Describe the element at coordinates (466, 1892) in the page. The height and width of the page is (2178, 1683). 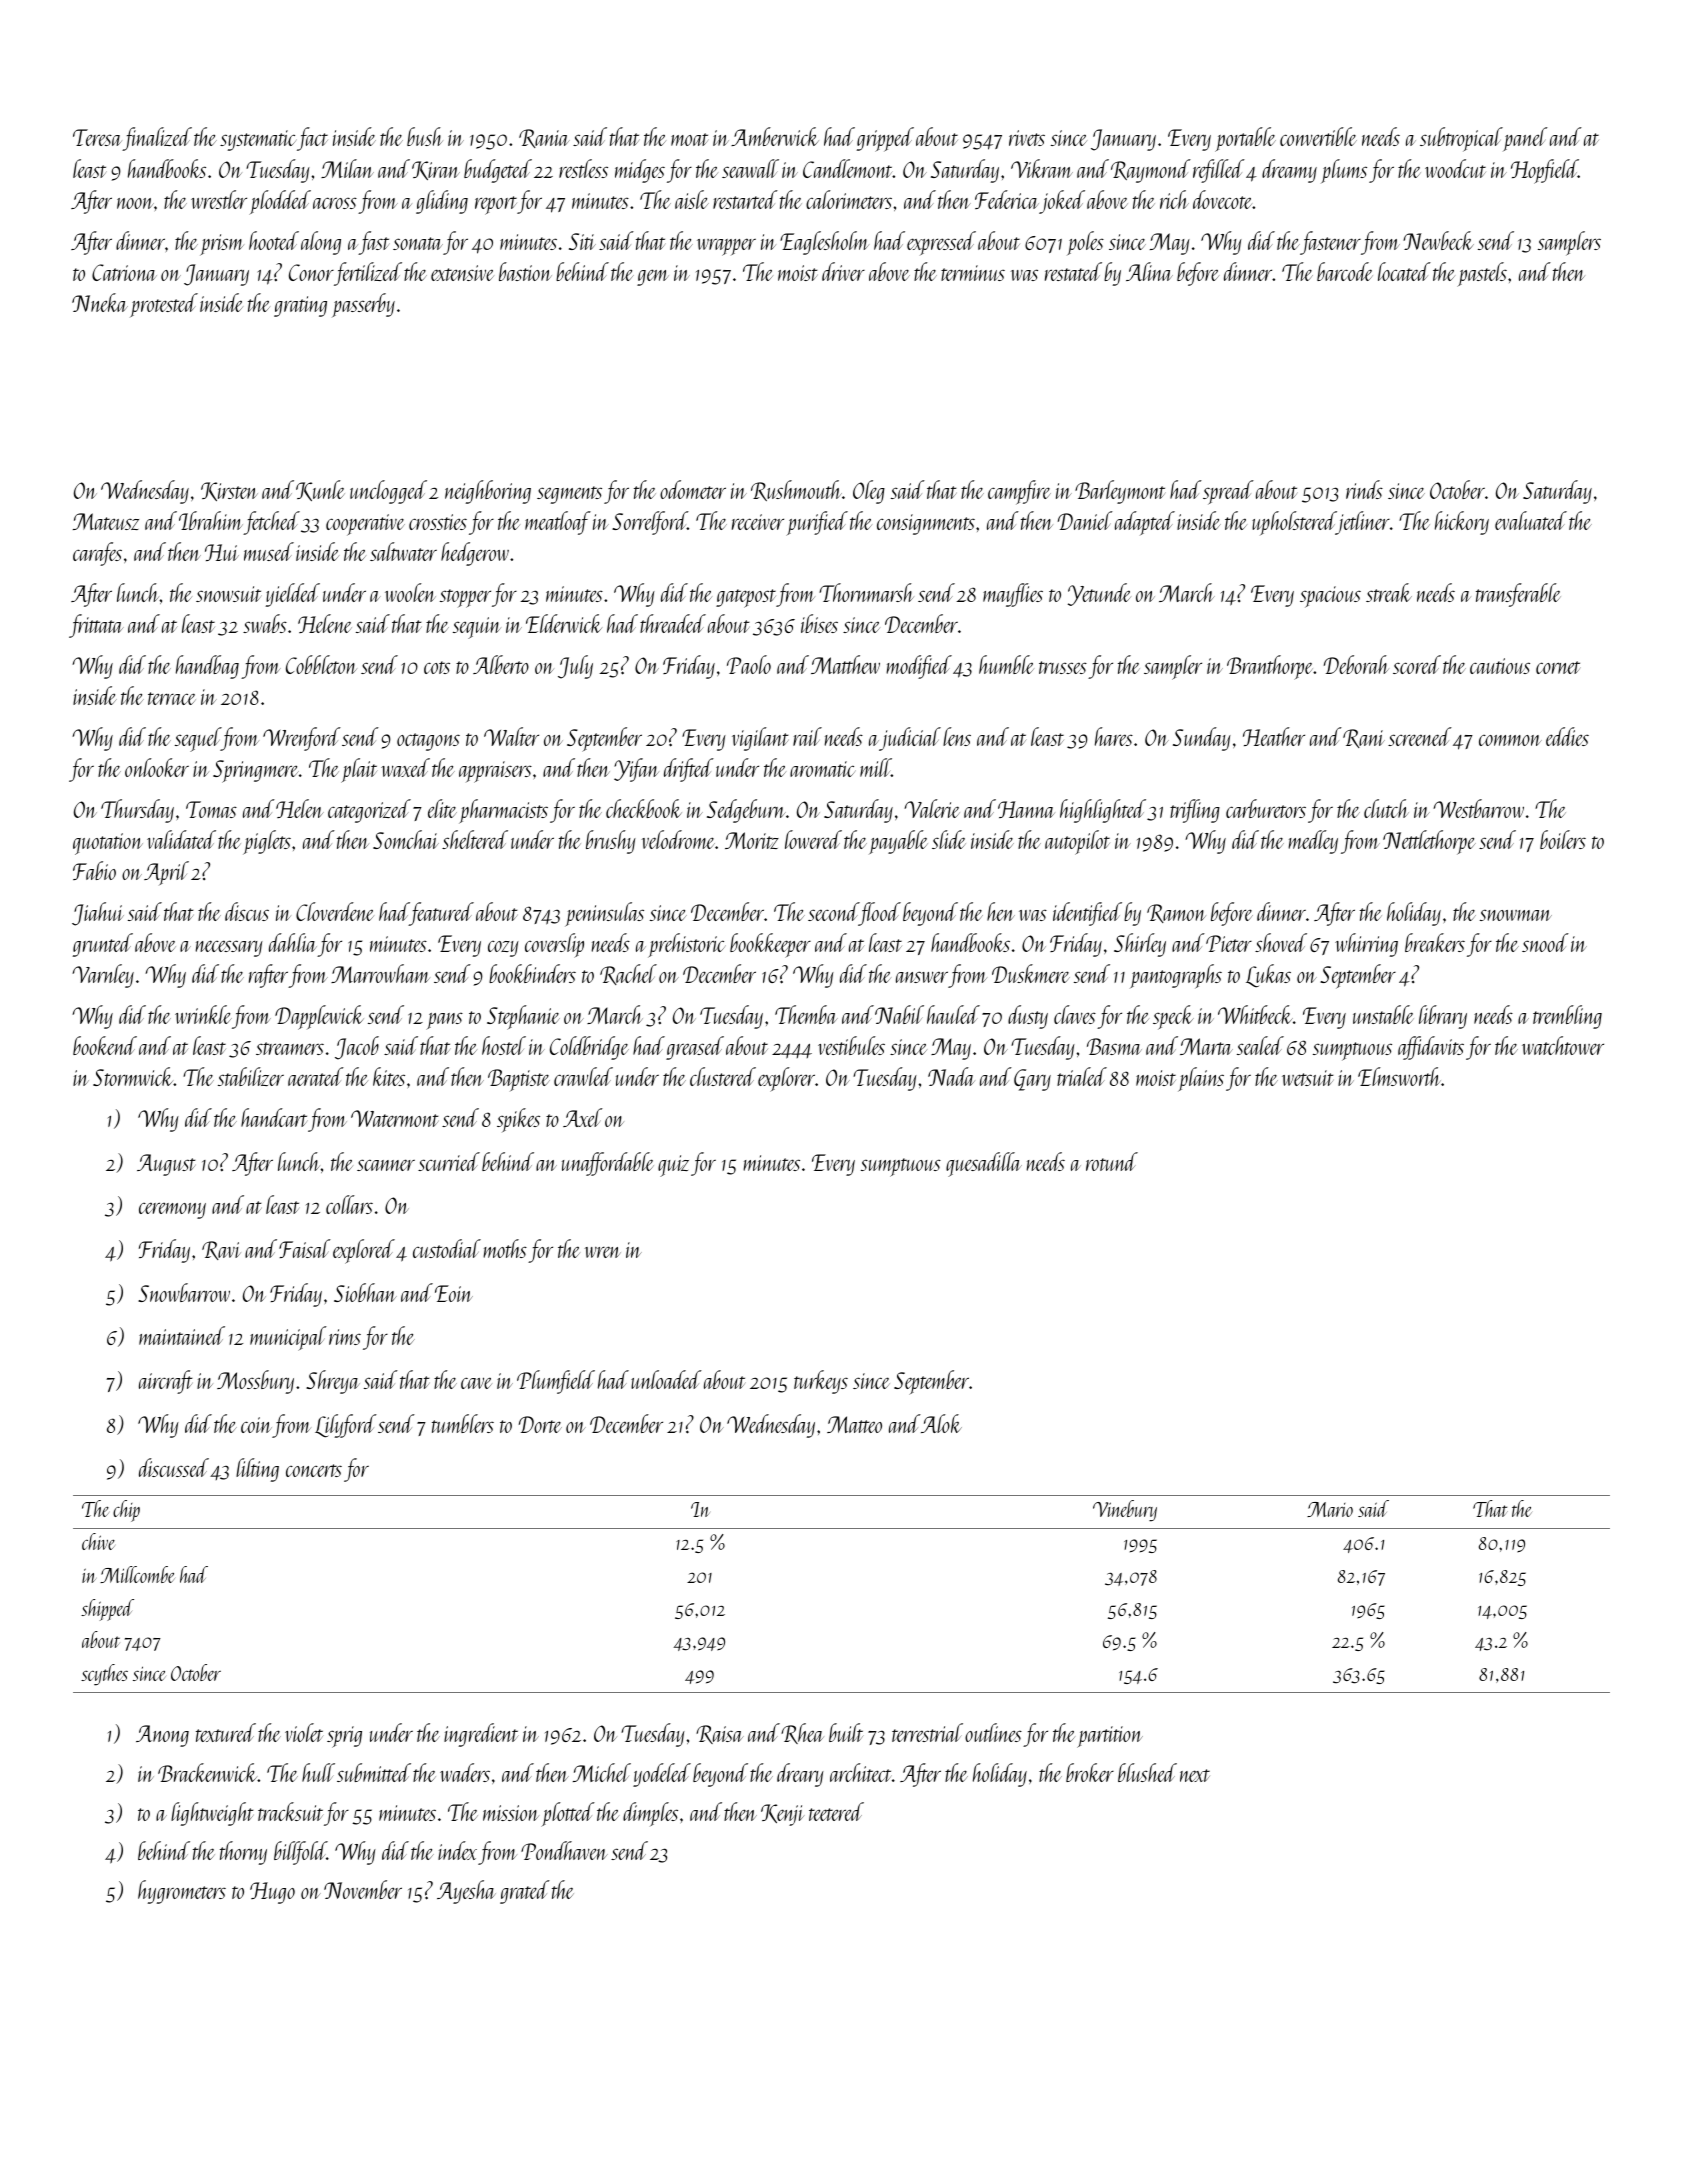
I see `Ayesha` at that location.
